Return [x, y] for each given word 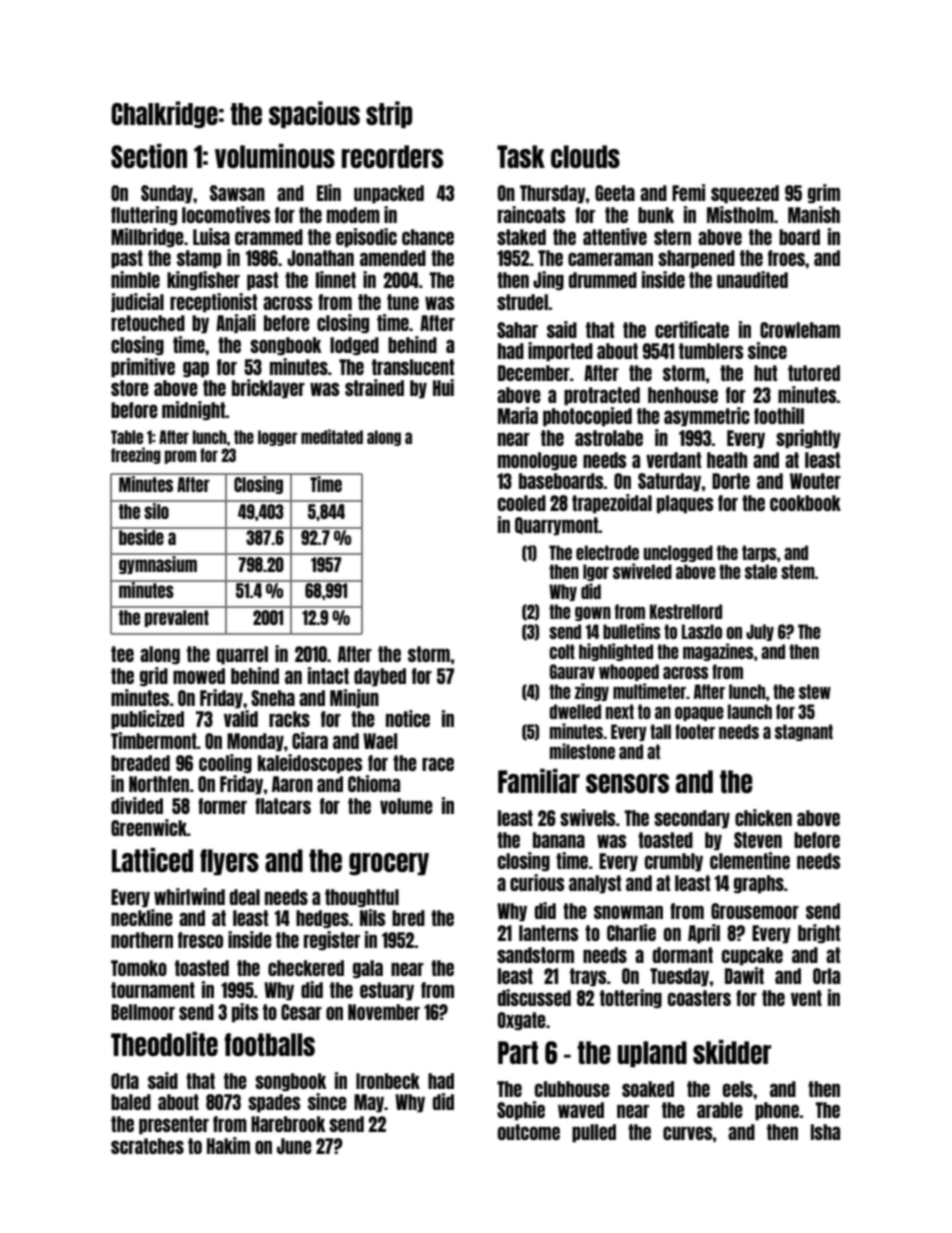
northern [142, 940]
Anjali [236, 323]
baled [131, 1102]
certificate [692, 329]
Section [149, 156]
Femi [688, 192]
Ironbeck [388, 1081]
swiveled [642, 571]
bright [819, 933]
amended [393, 258]
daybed [380, 677]
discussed [534, 997]
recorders [392, 156]
